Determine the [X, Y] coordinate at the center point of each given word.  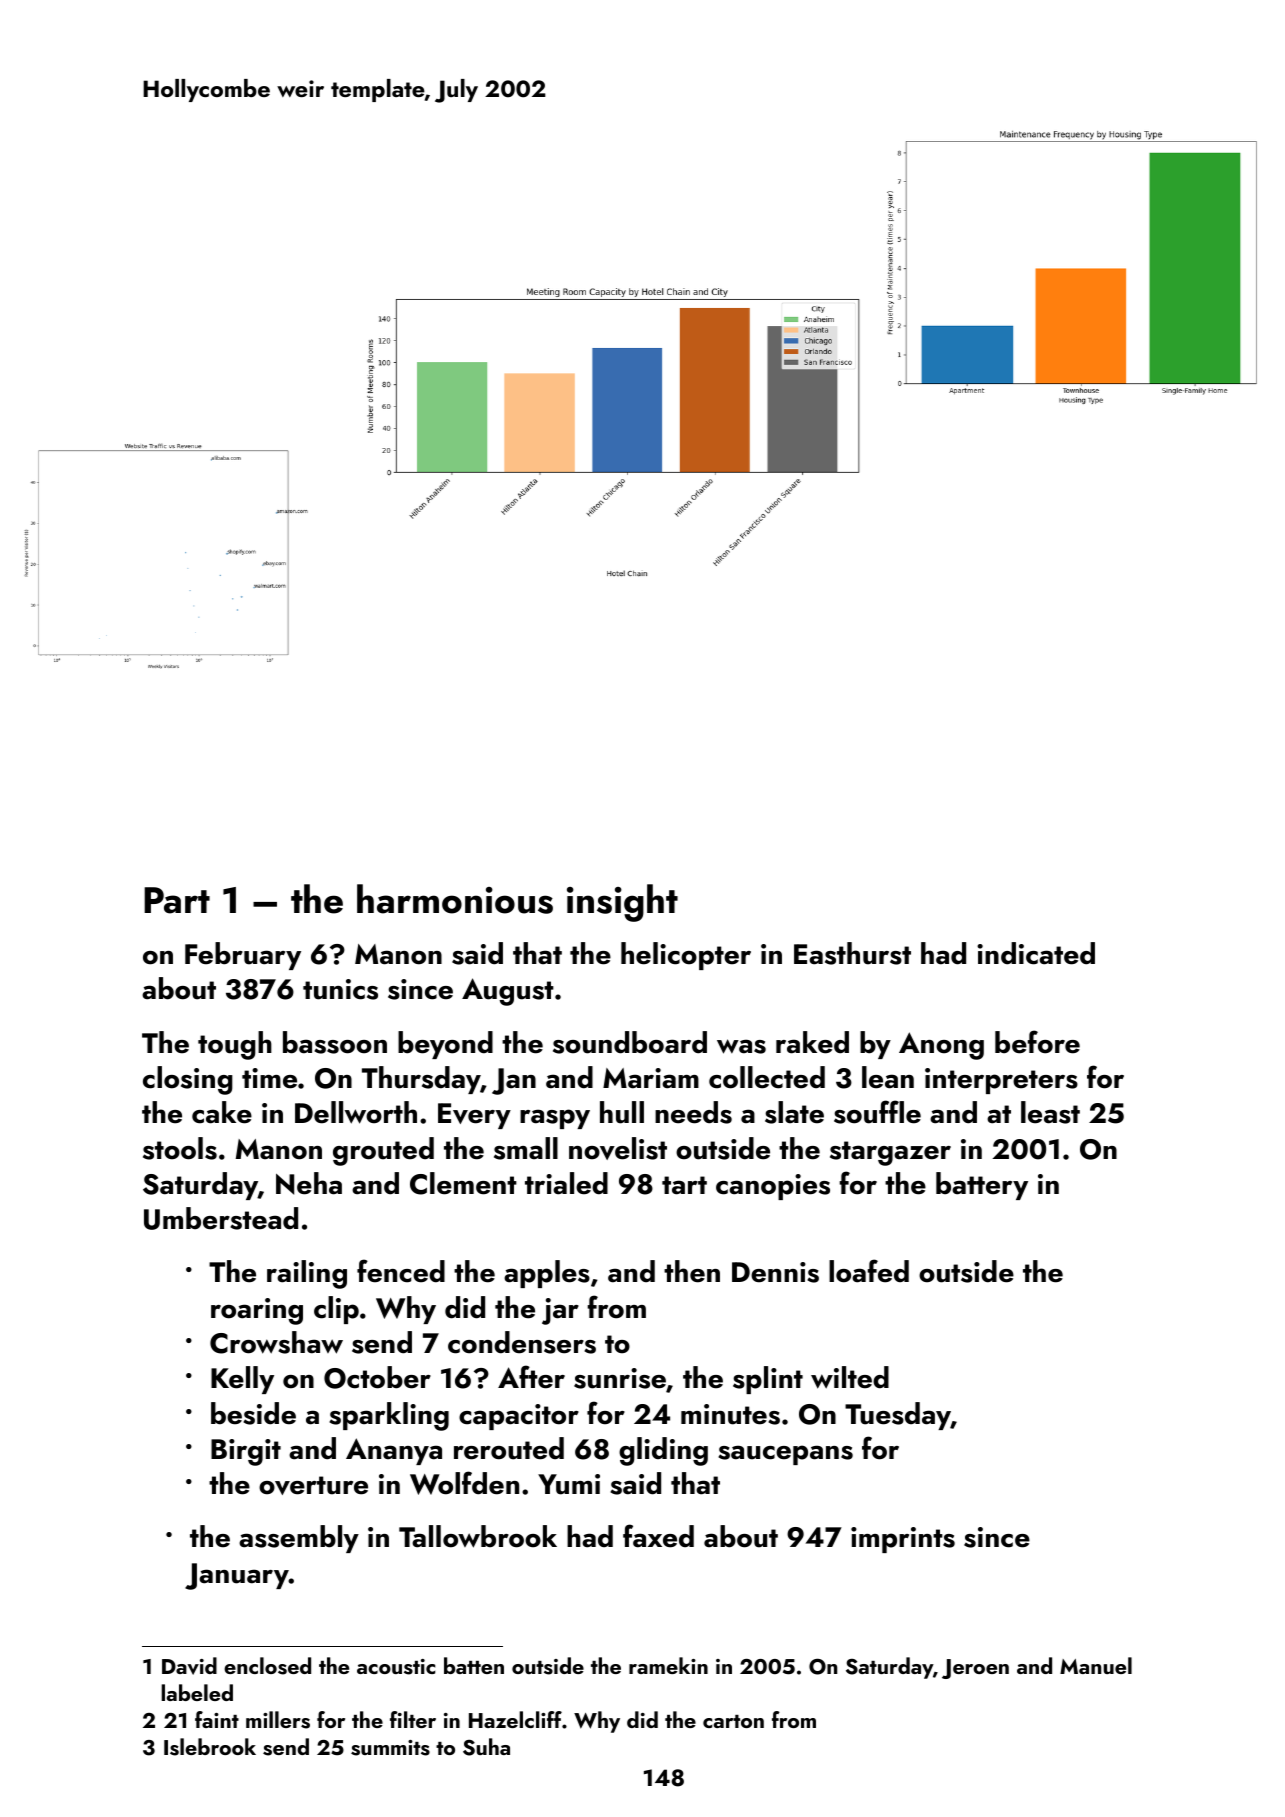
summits [390, 1748]
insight [622, 903]
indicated [1036, 953]
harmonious [455, 899]
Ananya [394, 1451]
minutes [730, 1414]
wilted [850, 1377]
